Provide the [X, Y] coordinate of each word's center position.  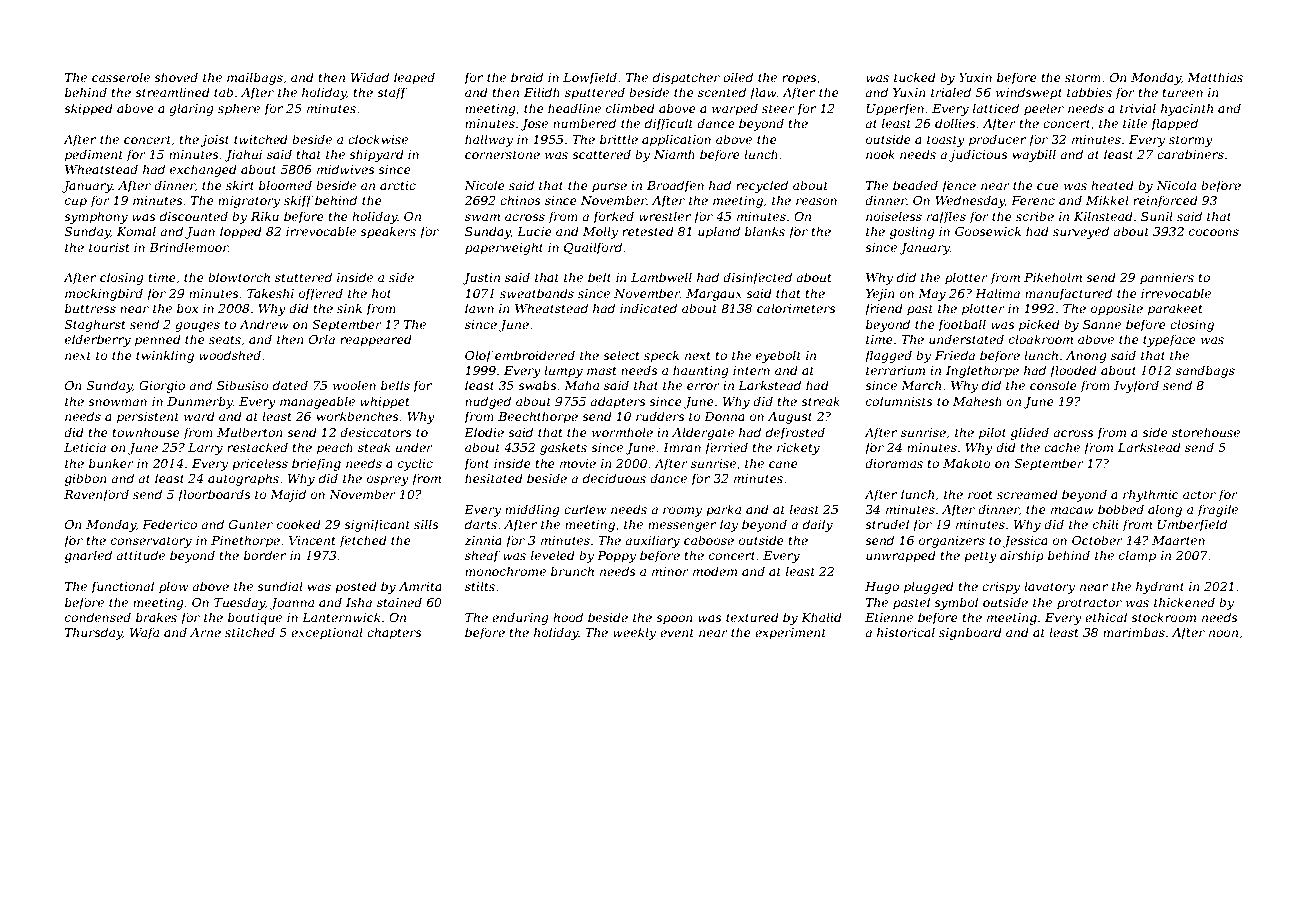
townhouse [146, 432]
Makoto [967, 463]
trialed [951, 92]
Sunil [1157, 216]
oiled [738, 77]
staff [392, 93]
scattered [601, 154]
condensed [98, 617]
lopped [241, 232]
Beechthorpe [538, 417]
